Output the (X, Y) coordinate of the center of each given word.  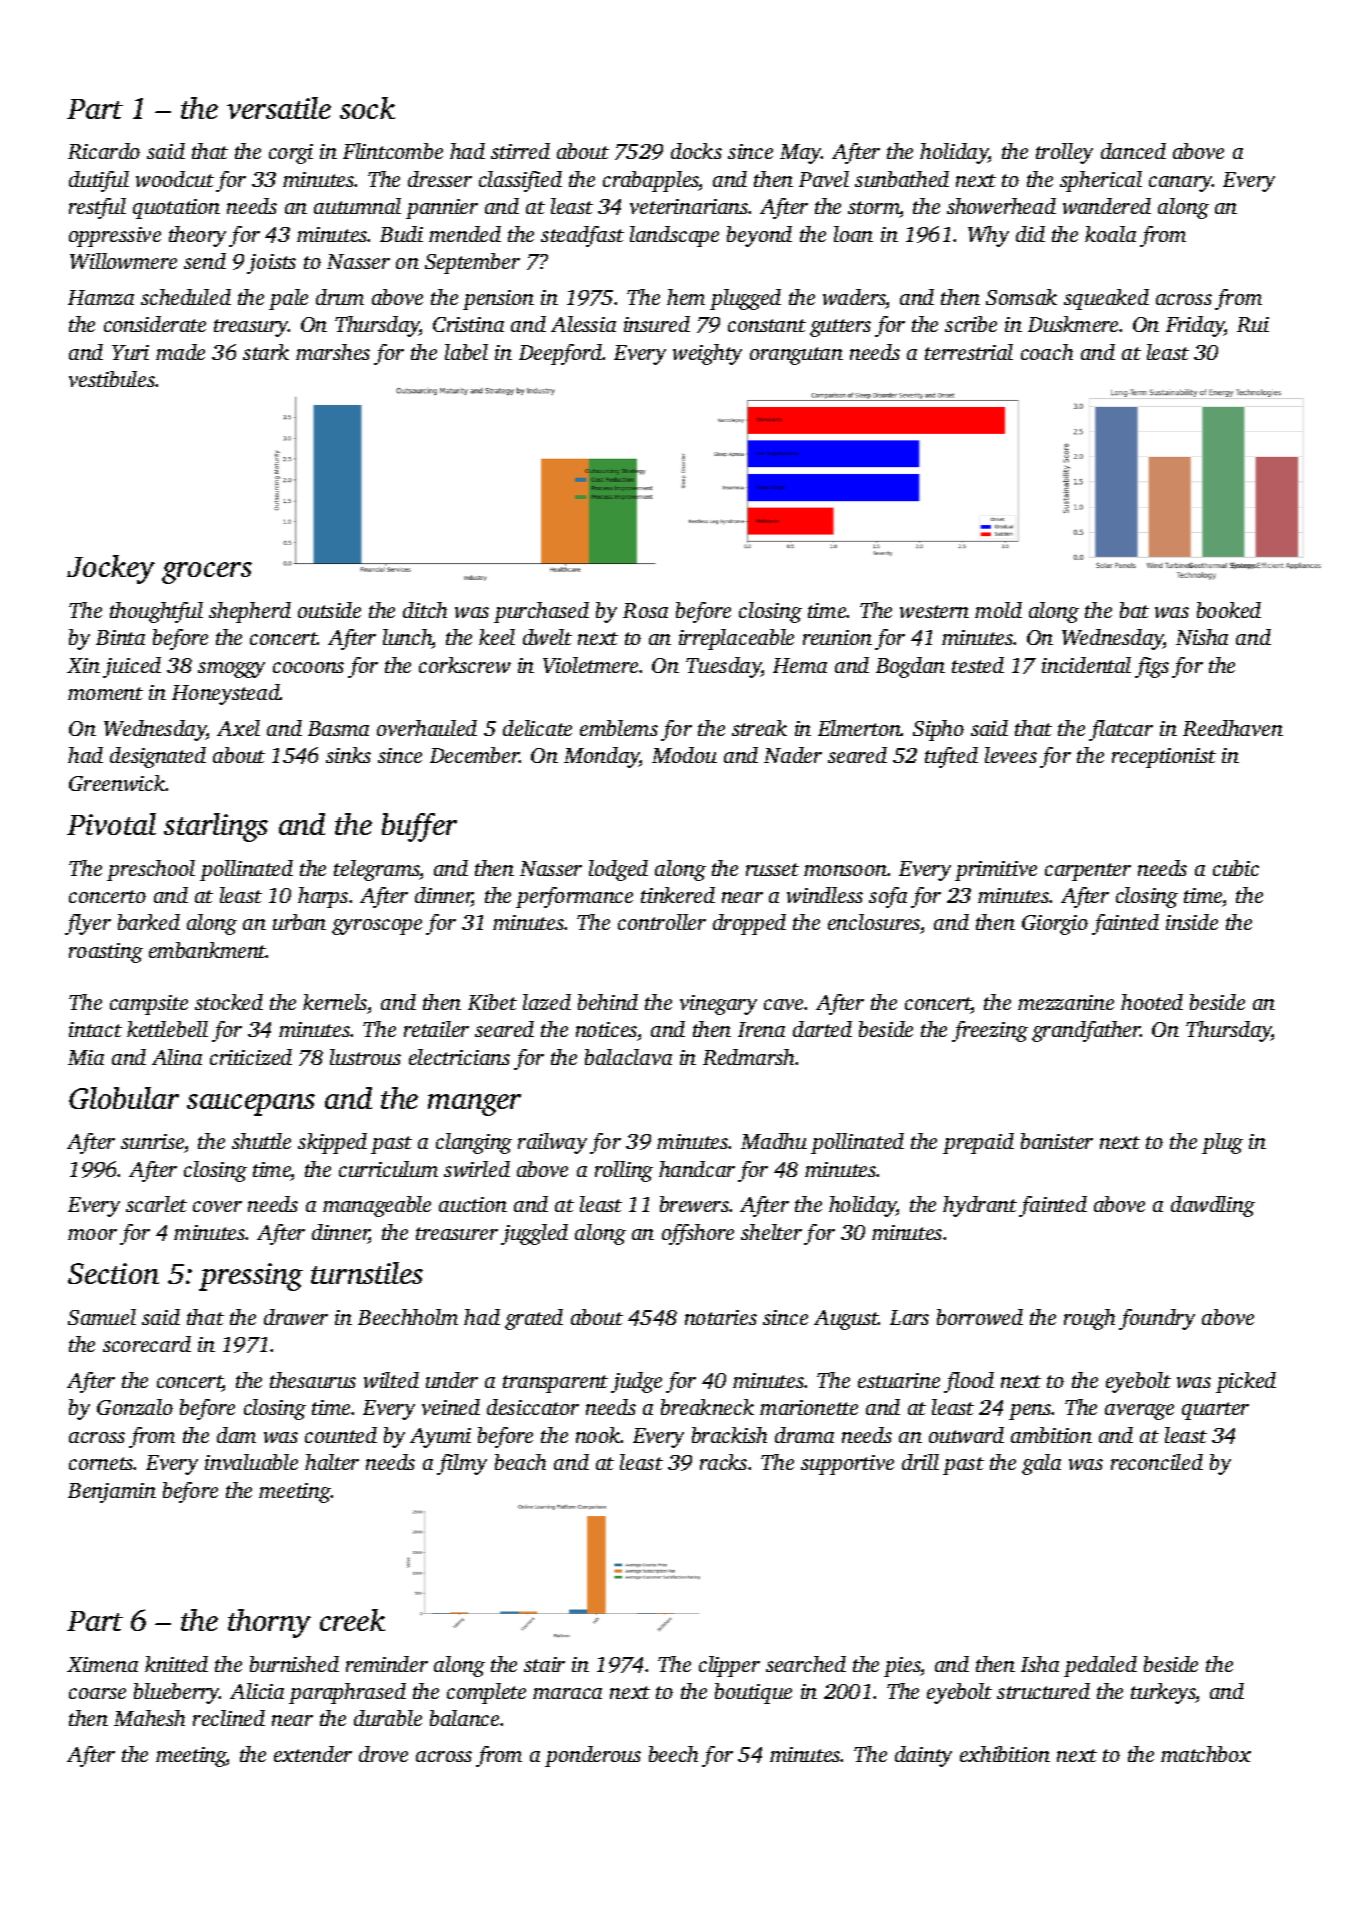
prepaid (978, 1143)
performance (574, 897)
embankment (207, 950)
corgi (291, 154)
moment (105, 693)
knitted (176, 1664)
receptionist (1164, 758)
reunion (837, 637)
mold (998, 610)
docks (696, 151)
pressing (251, 1277)
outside (329, 610)
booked (1229, 610)
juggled (534, 1234)
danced (1133, 151)
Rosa (645, 610)
